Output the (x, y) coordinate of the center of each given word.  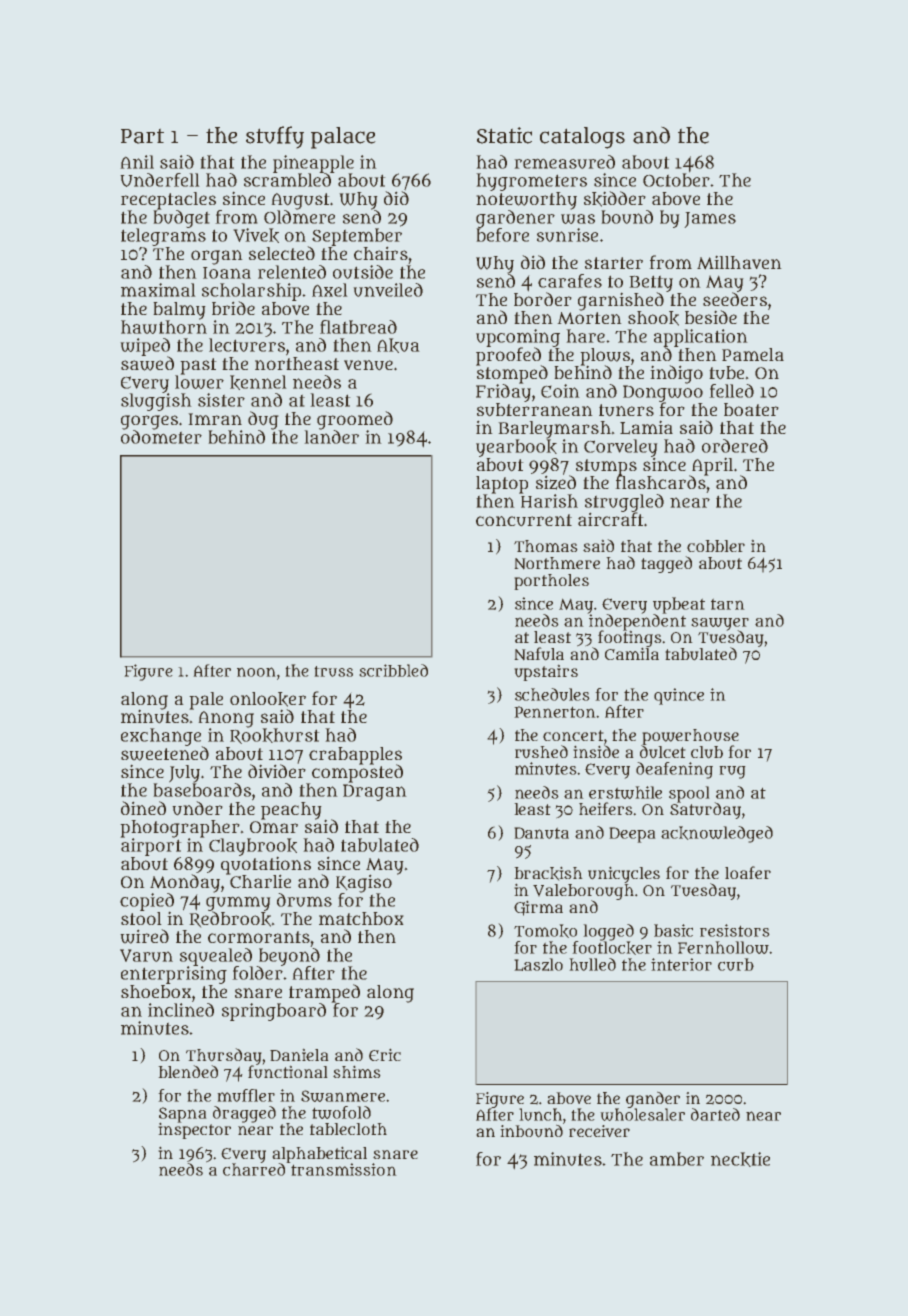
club (707, 752)
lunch (541, 1114)
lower (199, 382)
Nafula (539, 653)
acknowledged (717, 834)
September (357, 237)
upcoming (518, 338)
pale (206, 701)
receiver (599, 1131)
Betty (651, 284)
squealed (216, 957)
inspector (195, 1130)
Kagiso (364, 884)
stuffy (275, 137)
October (676, 180)
